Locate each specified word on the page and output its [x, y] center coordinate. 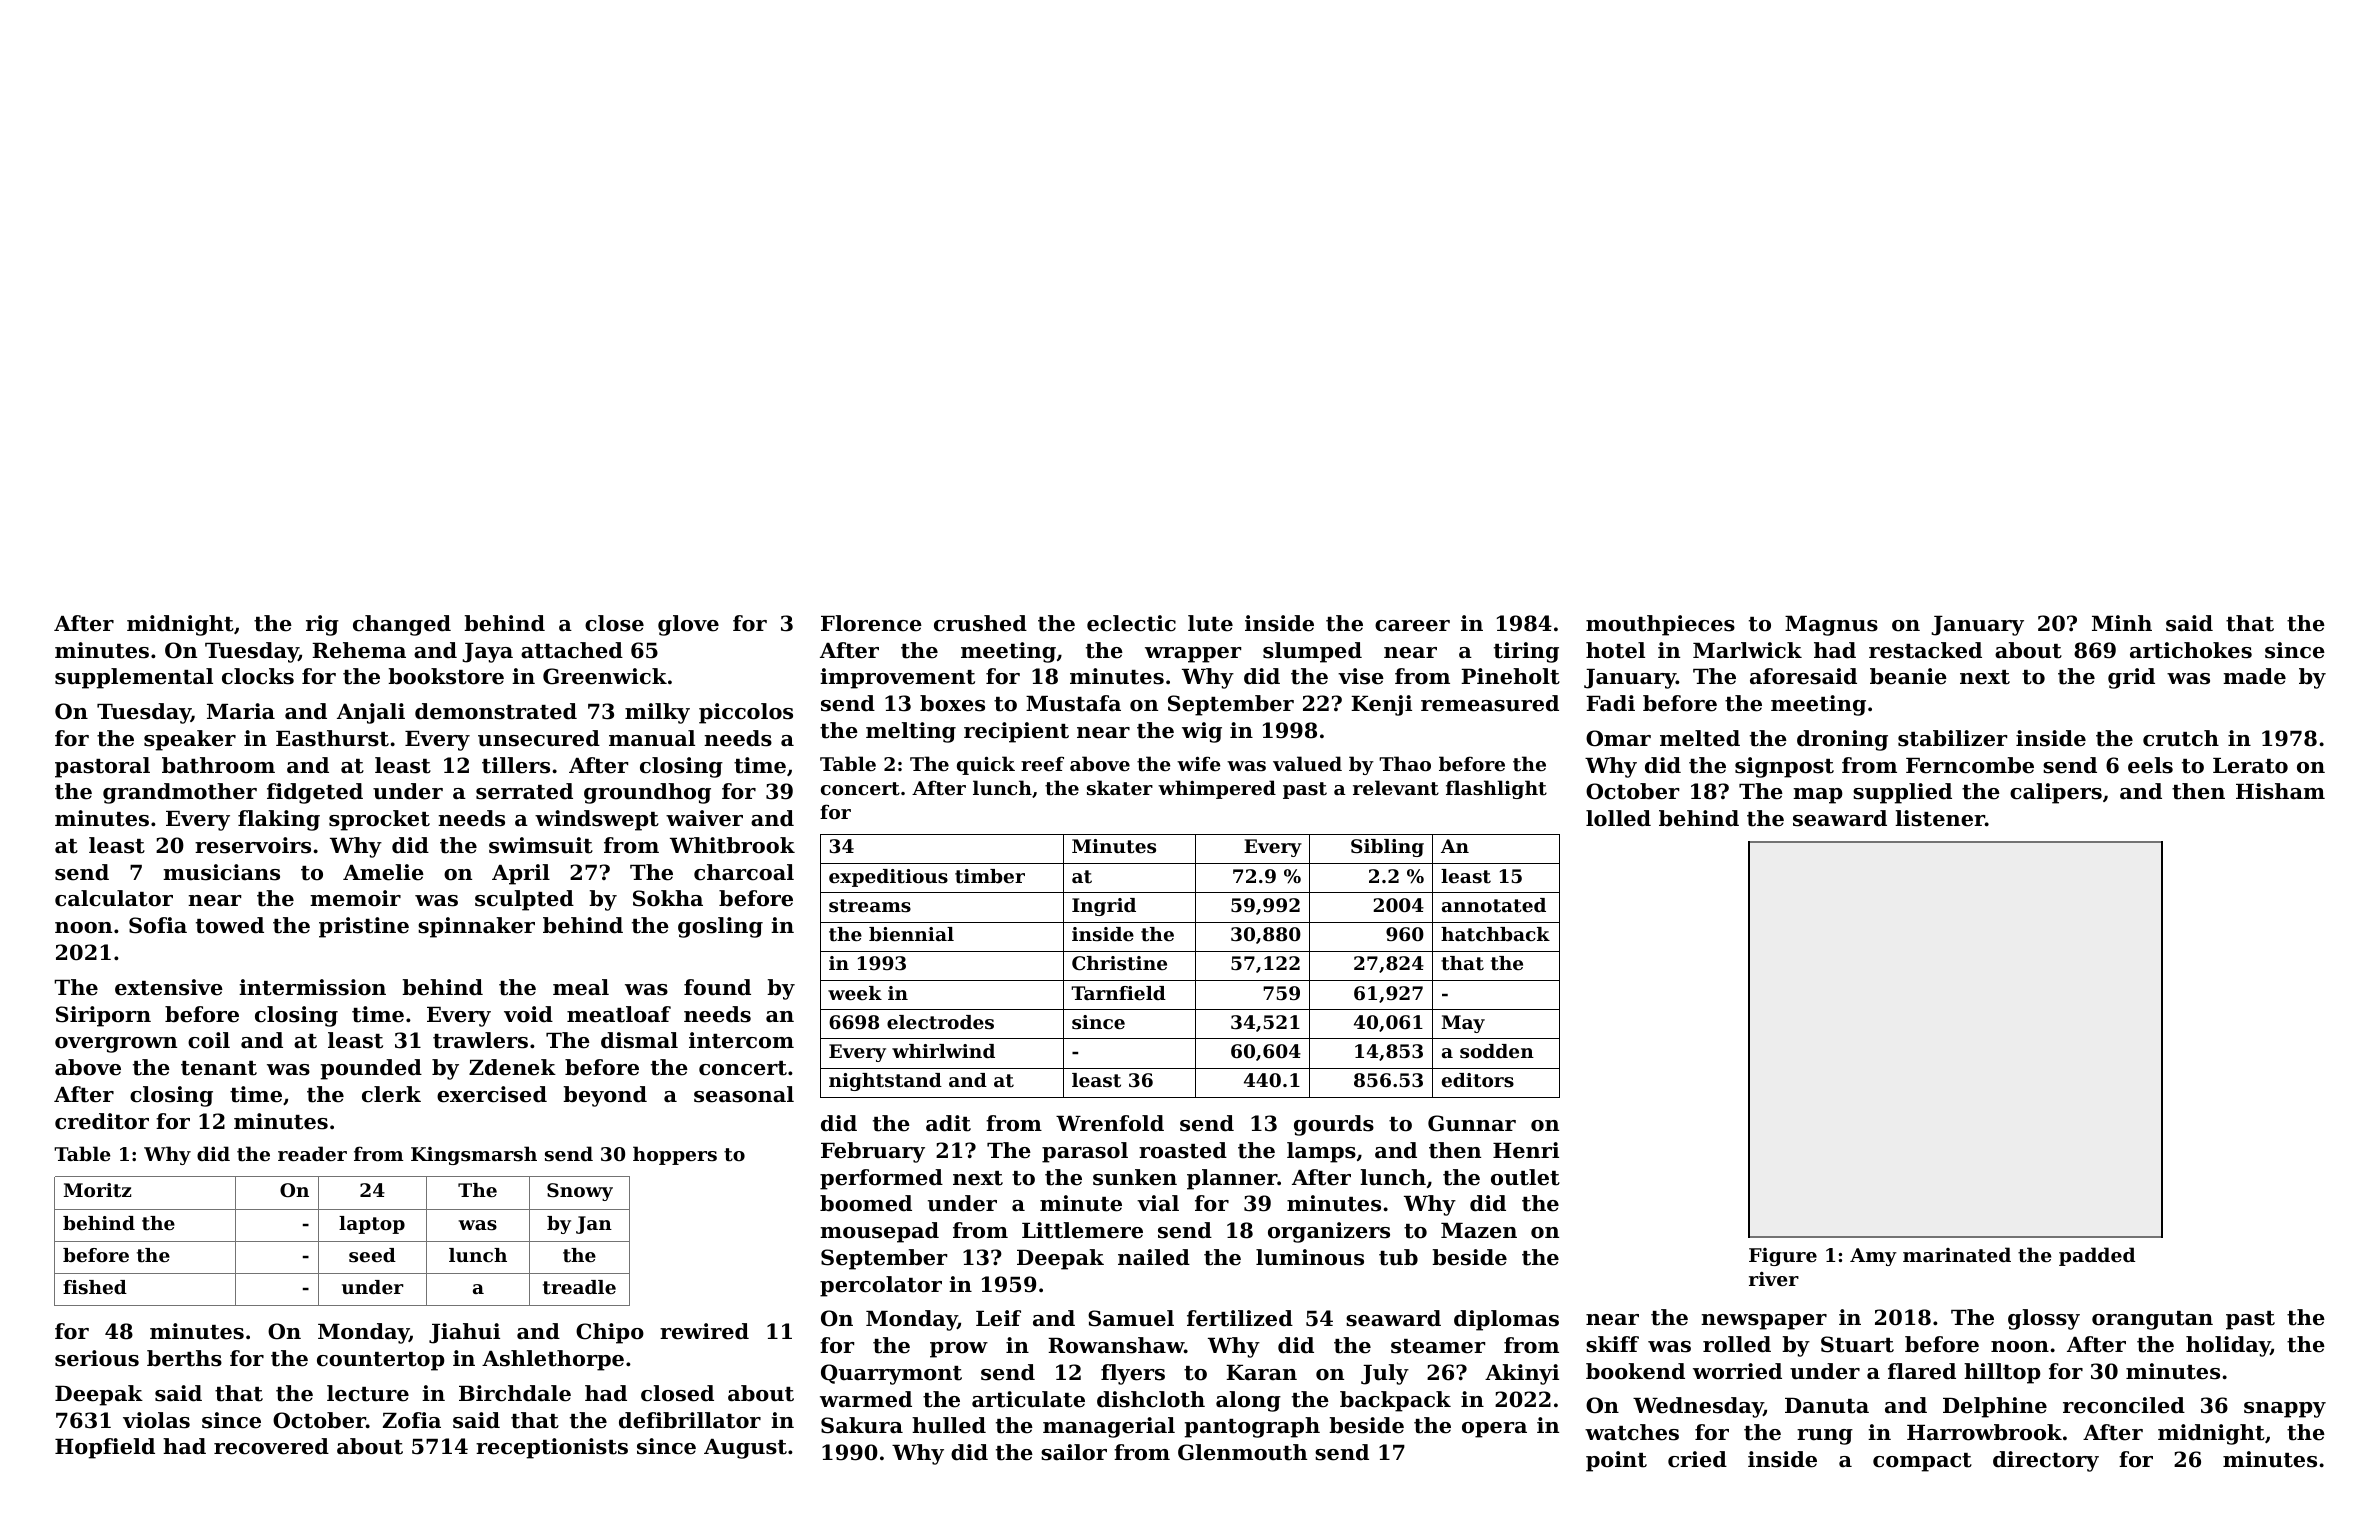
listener [1940, 818]
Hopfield [105, 1448]
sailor [1074, 1452]
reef [1042, 763]
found [717, 987]
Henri [1526, 1150]
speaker [190, 740]
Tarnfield [1118, 993]
